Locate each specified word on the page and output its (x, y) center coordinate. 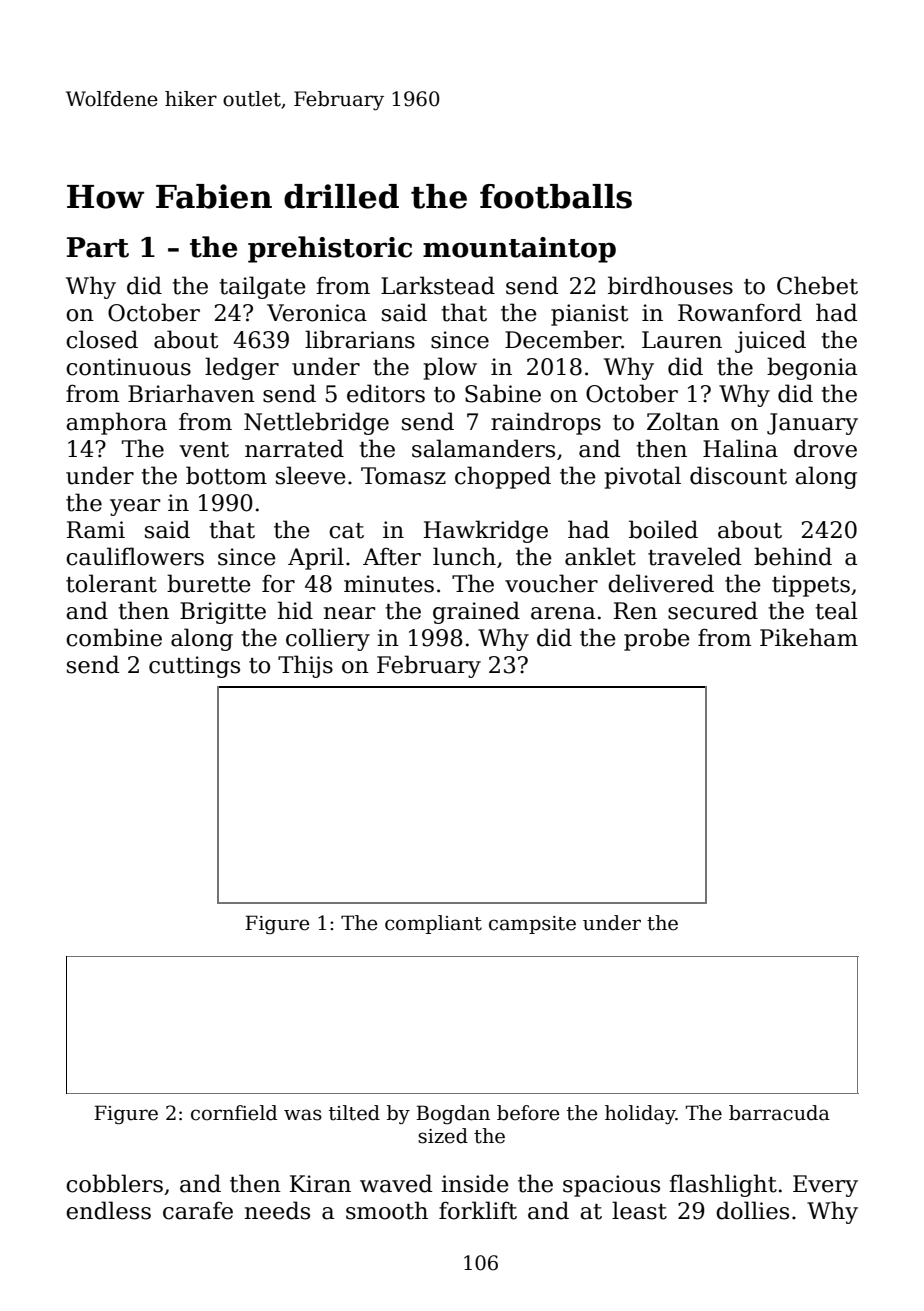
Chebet (817, 285)
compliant (433, 924)
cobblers (114, 1183)
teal (836, 610)
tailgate (262, 287)
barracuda (779, 1113)
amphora (116, 423)
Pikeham (809, 637)
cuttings (194, 667)
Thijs (305, 666)
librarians (360, 339)
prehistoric (330, 249)
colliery (328, 639)
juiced (770, 341)
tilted (354, 1113)
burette (209, 583)
